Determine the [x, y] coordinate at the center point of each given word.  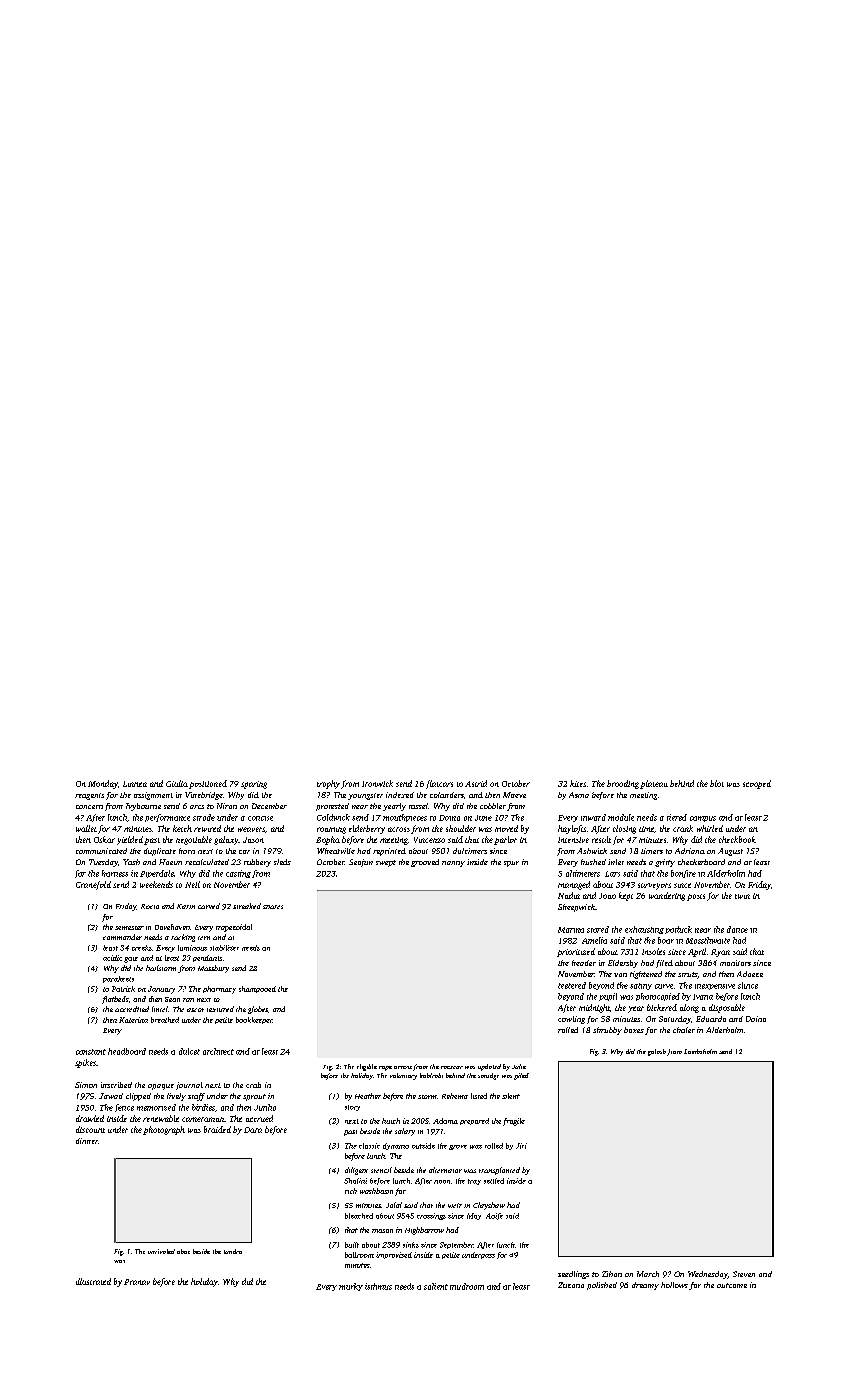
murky [351, 1287]
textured [220, 1009]
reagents [89, 796]
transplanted [499, 1171]
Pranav [137, 1282]
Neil [192, 884]
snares [273, 907]
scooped [757, 784]
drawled [90, 1118]
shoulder [461, 828]
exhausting [644, 930]
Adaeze [750, 974]
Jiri [521, 1146]
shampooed [257, 989]
